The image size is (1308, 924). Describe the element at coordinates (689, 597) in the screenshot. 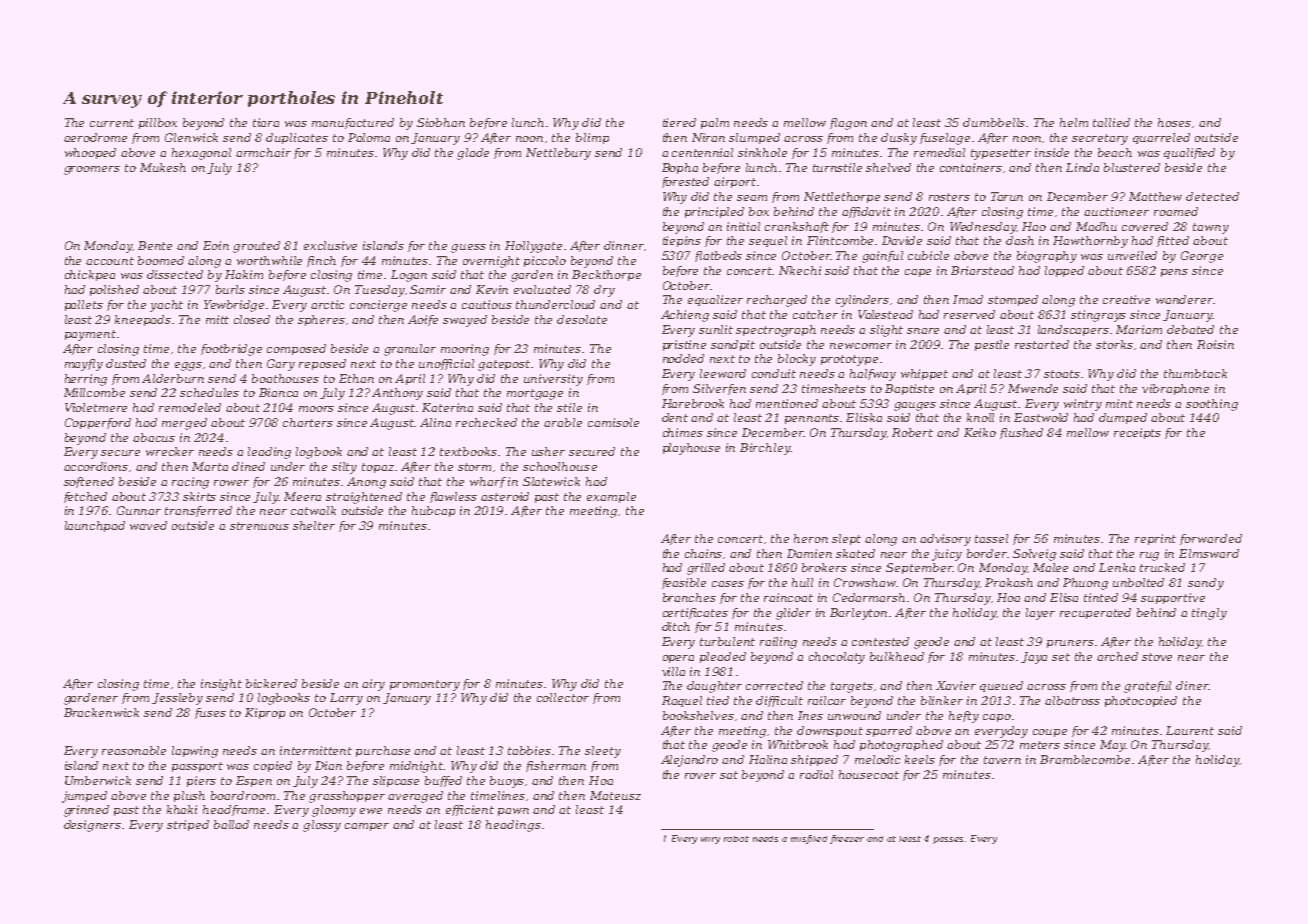

I see `branches` at that location.
